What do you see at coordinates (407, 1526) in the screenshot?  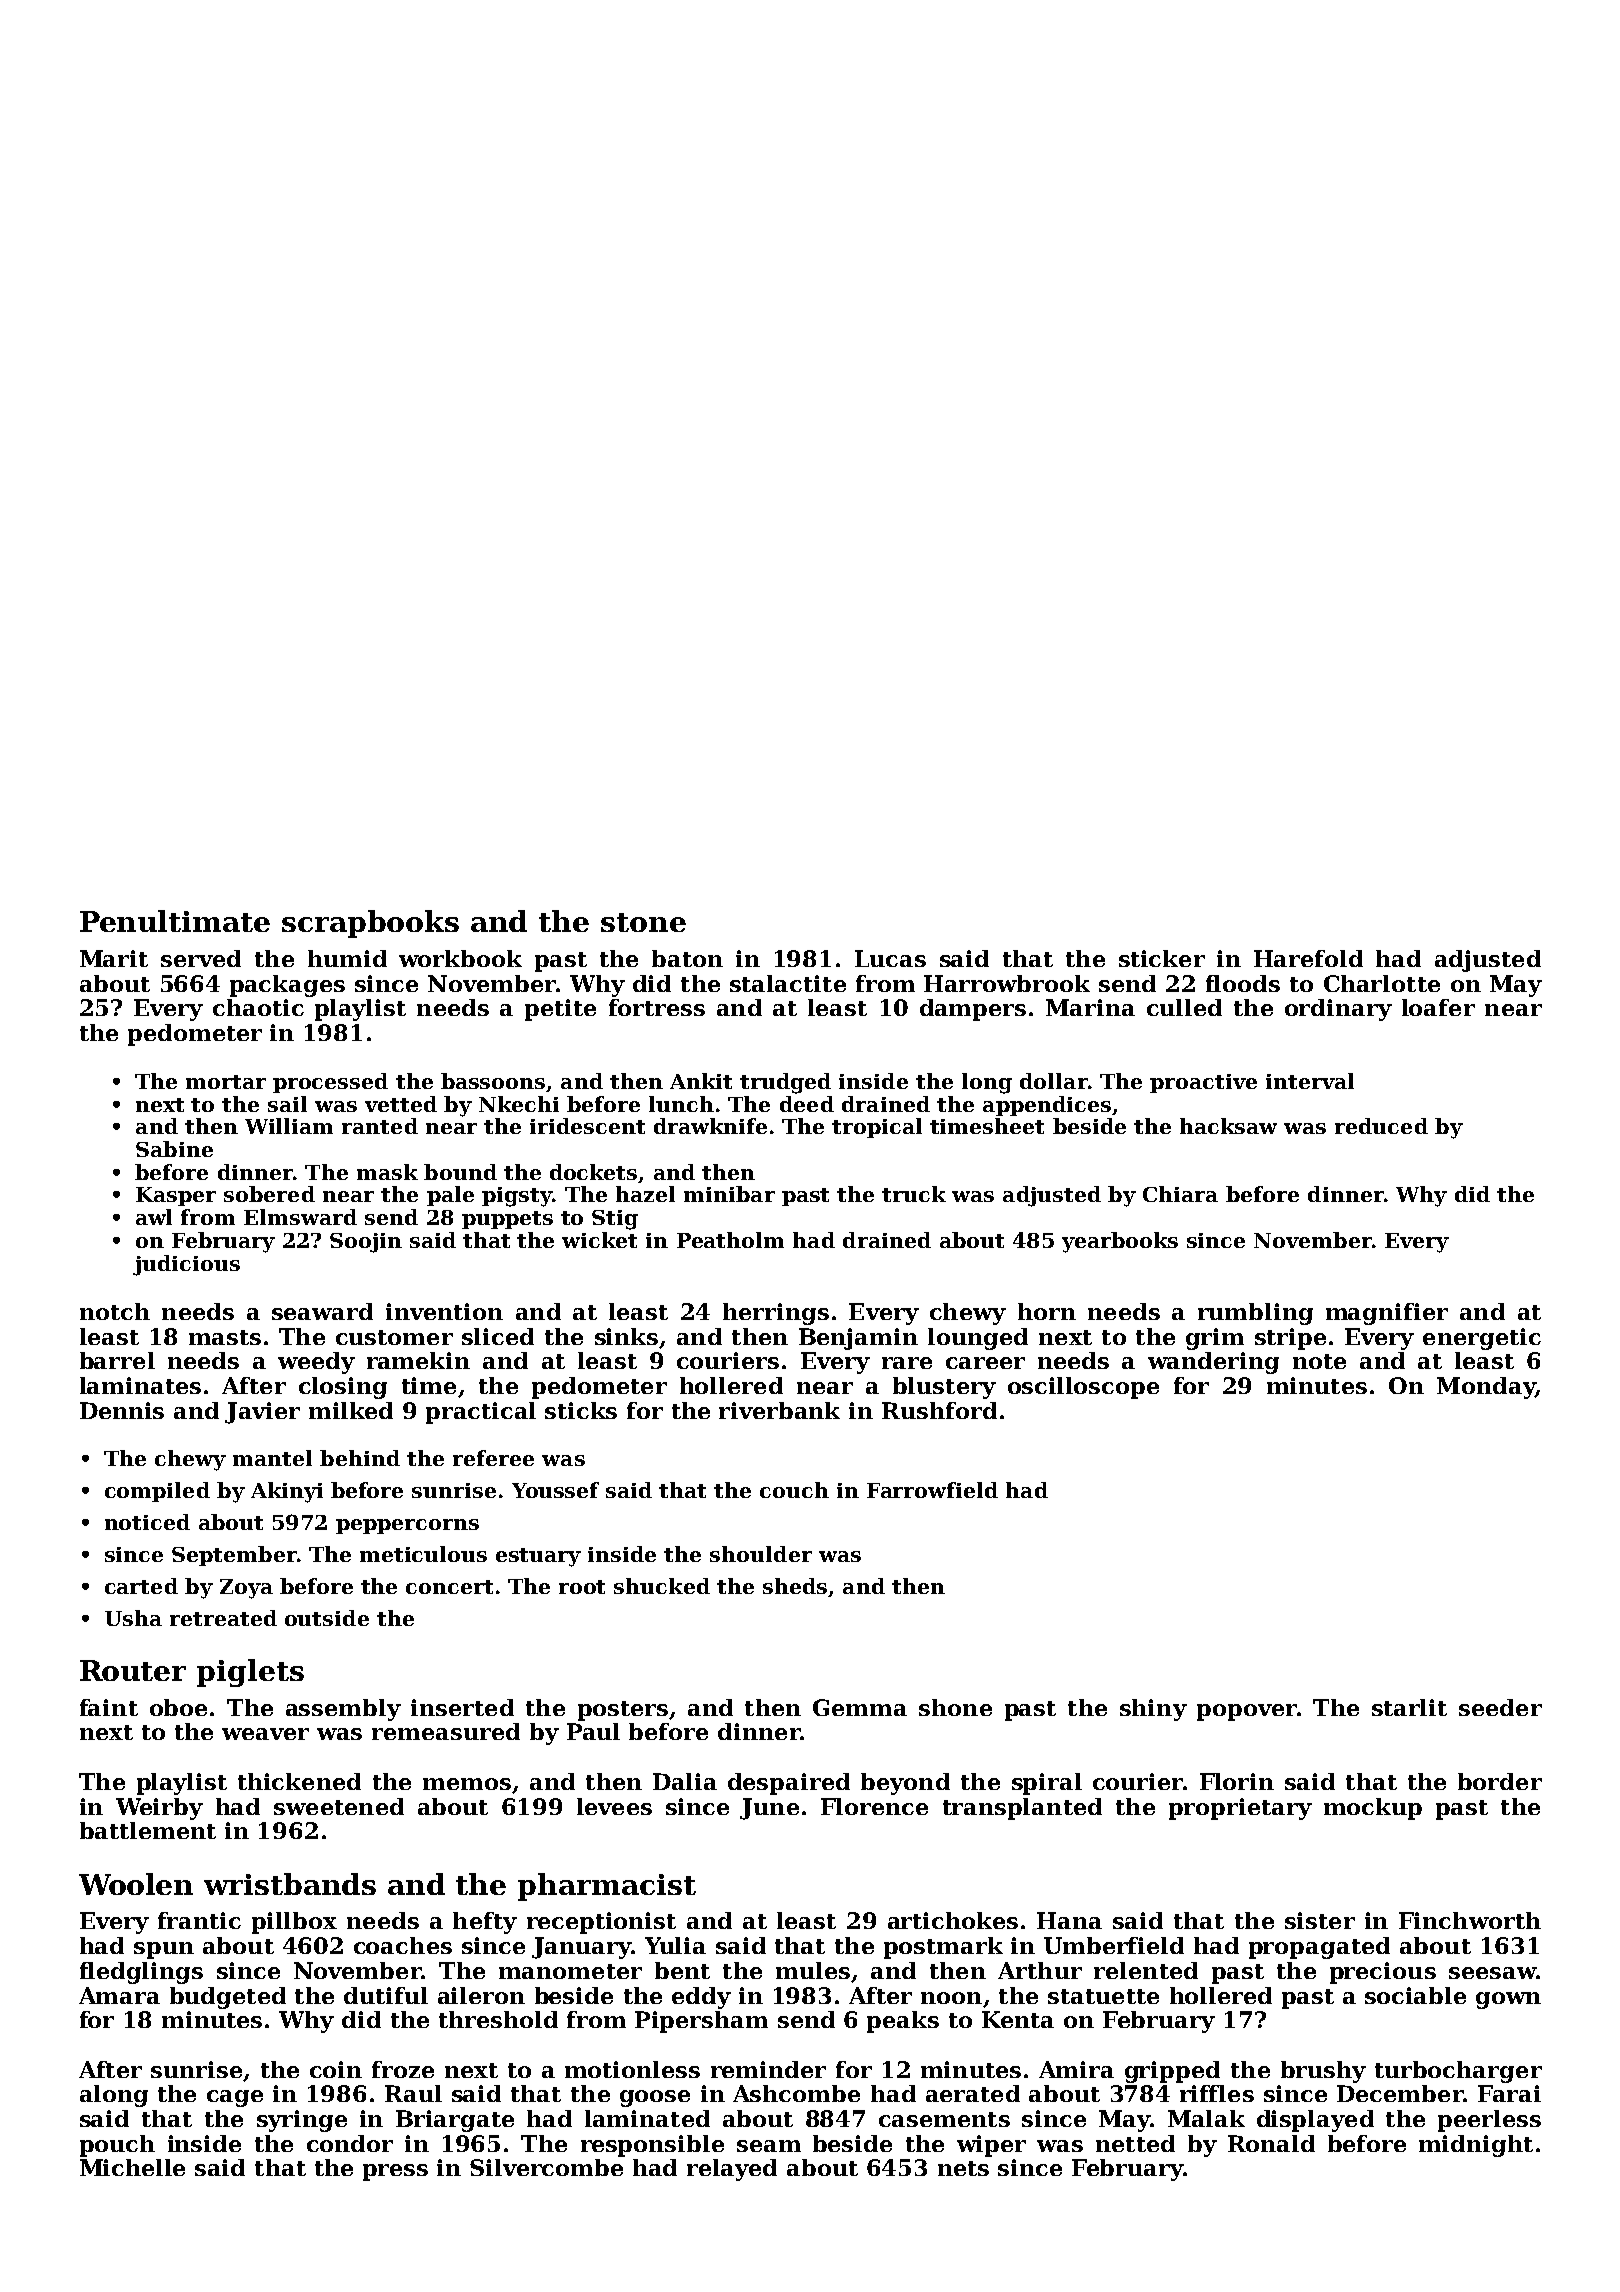 I see `peppercorns` at bounding box center [407, 1526].
